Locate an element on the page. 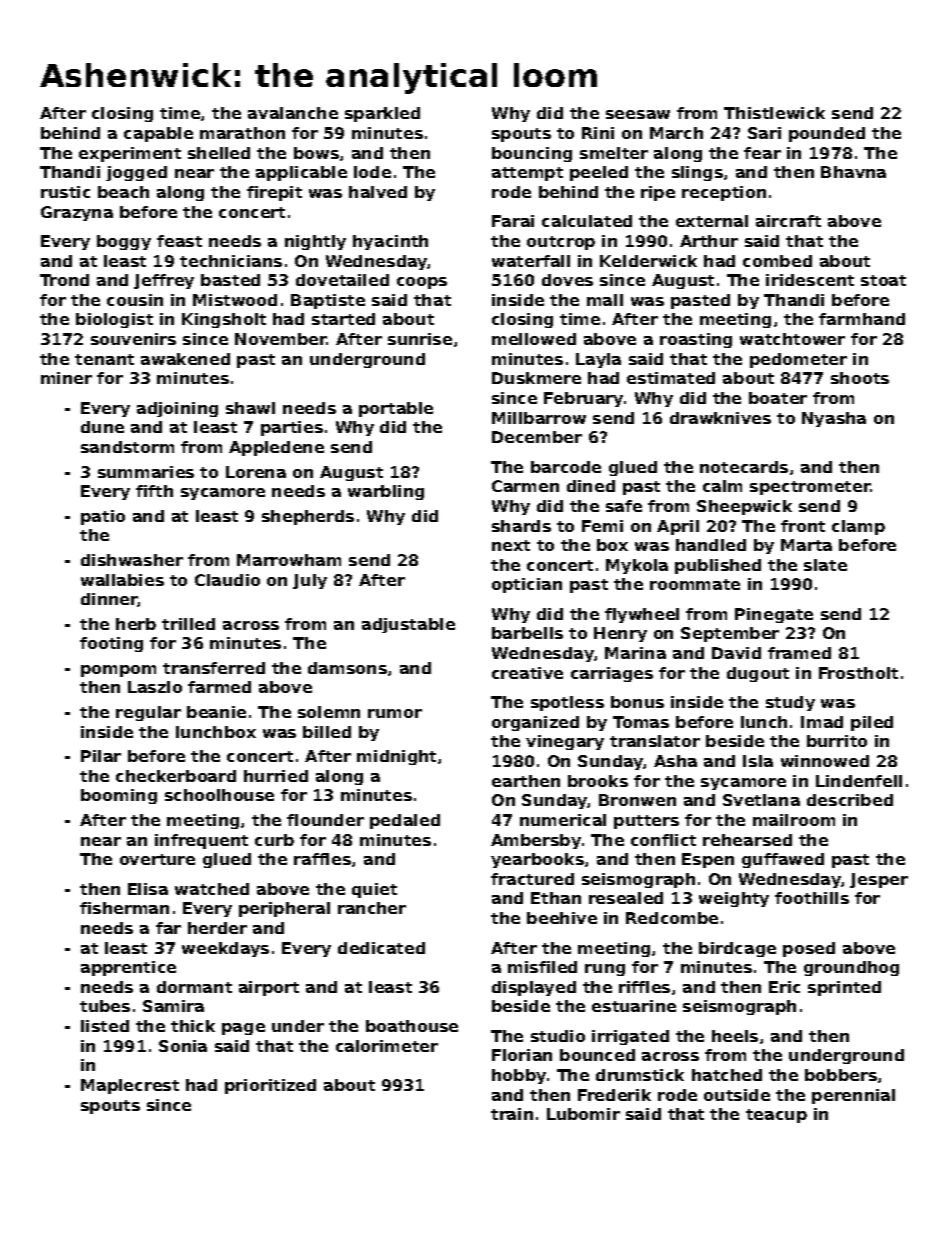  Maplecrest is located at coordinates (130, 1086).
